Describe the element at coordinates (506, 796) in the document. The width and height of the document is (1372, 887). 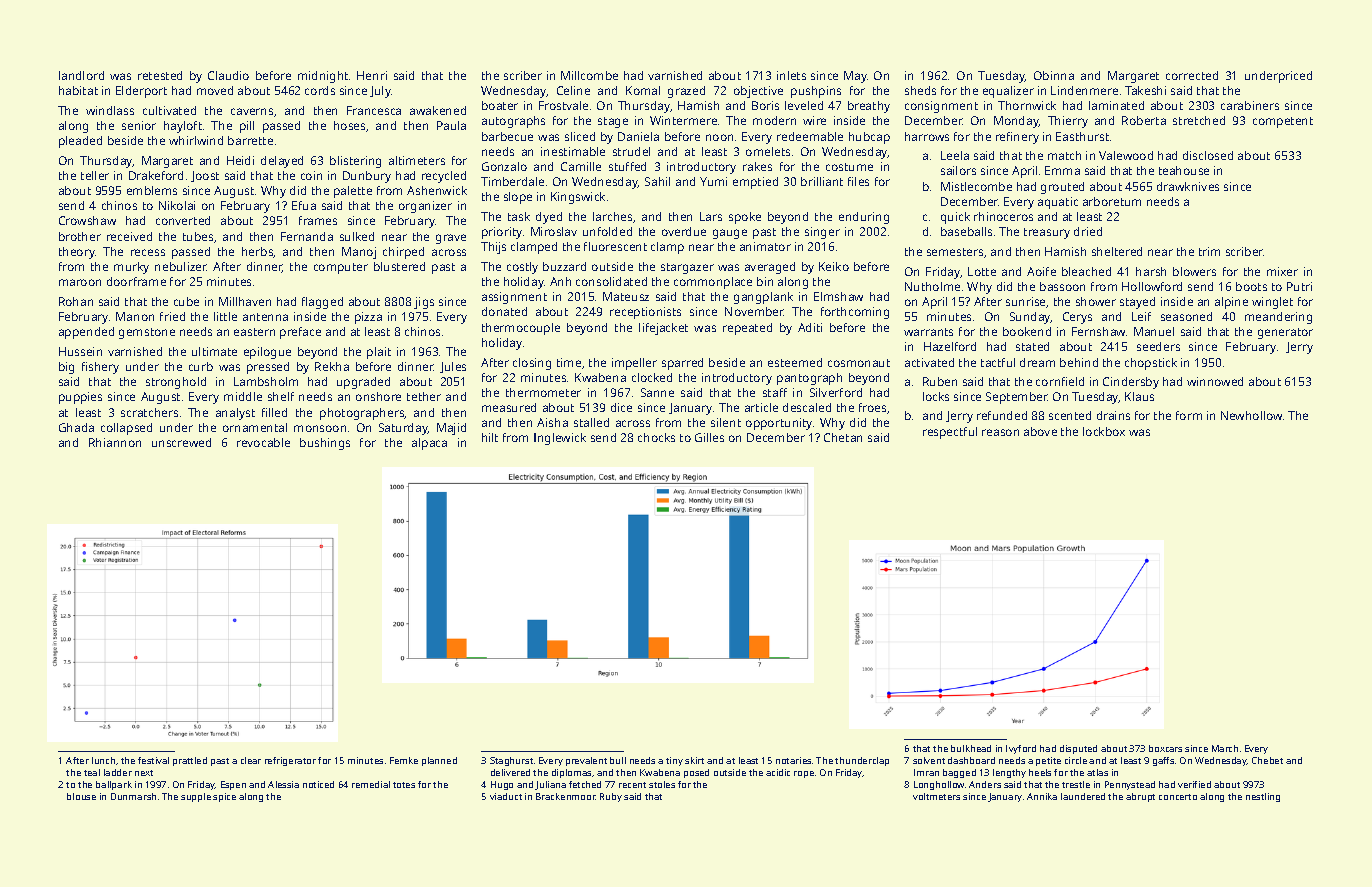
I see `viaduct` at that location.
